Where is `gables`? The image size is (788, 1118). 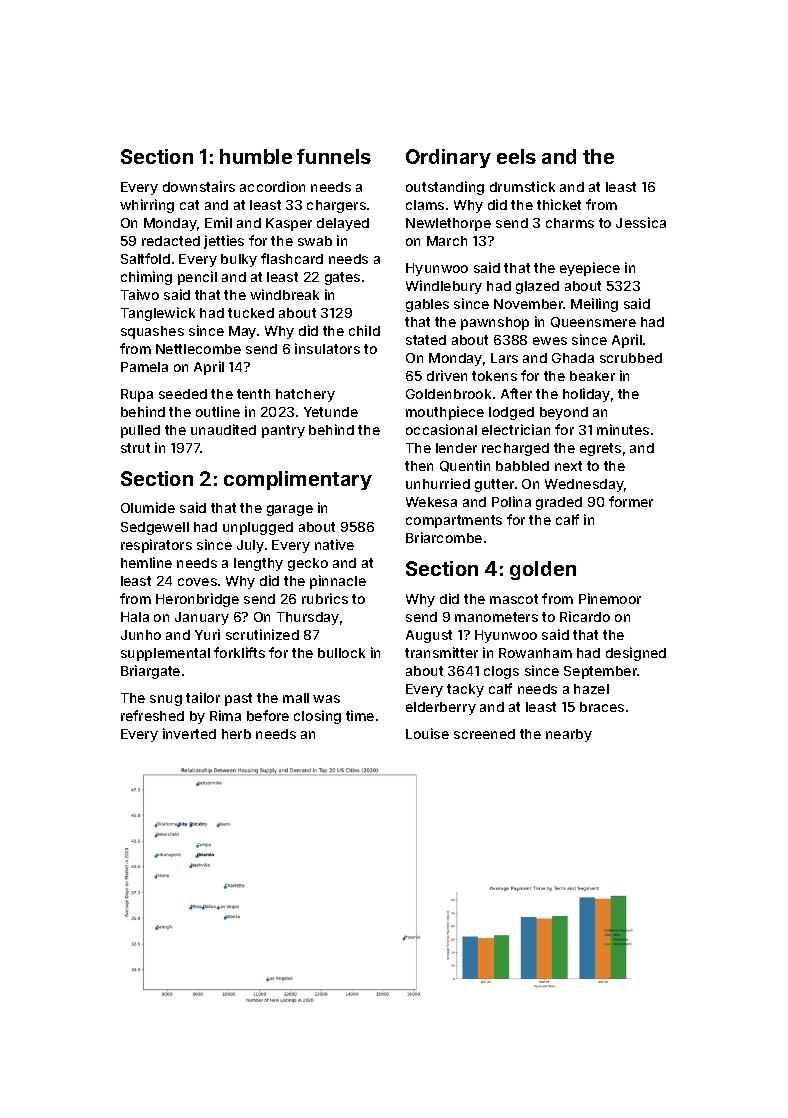 gables is located at coordinates (427, 305).
